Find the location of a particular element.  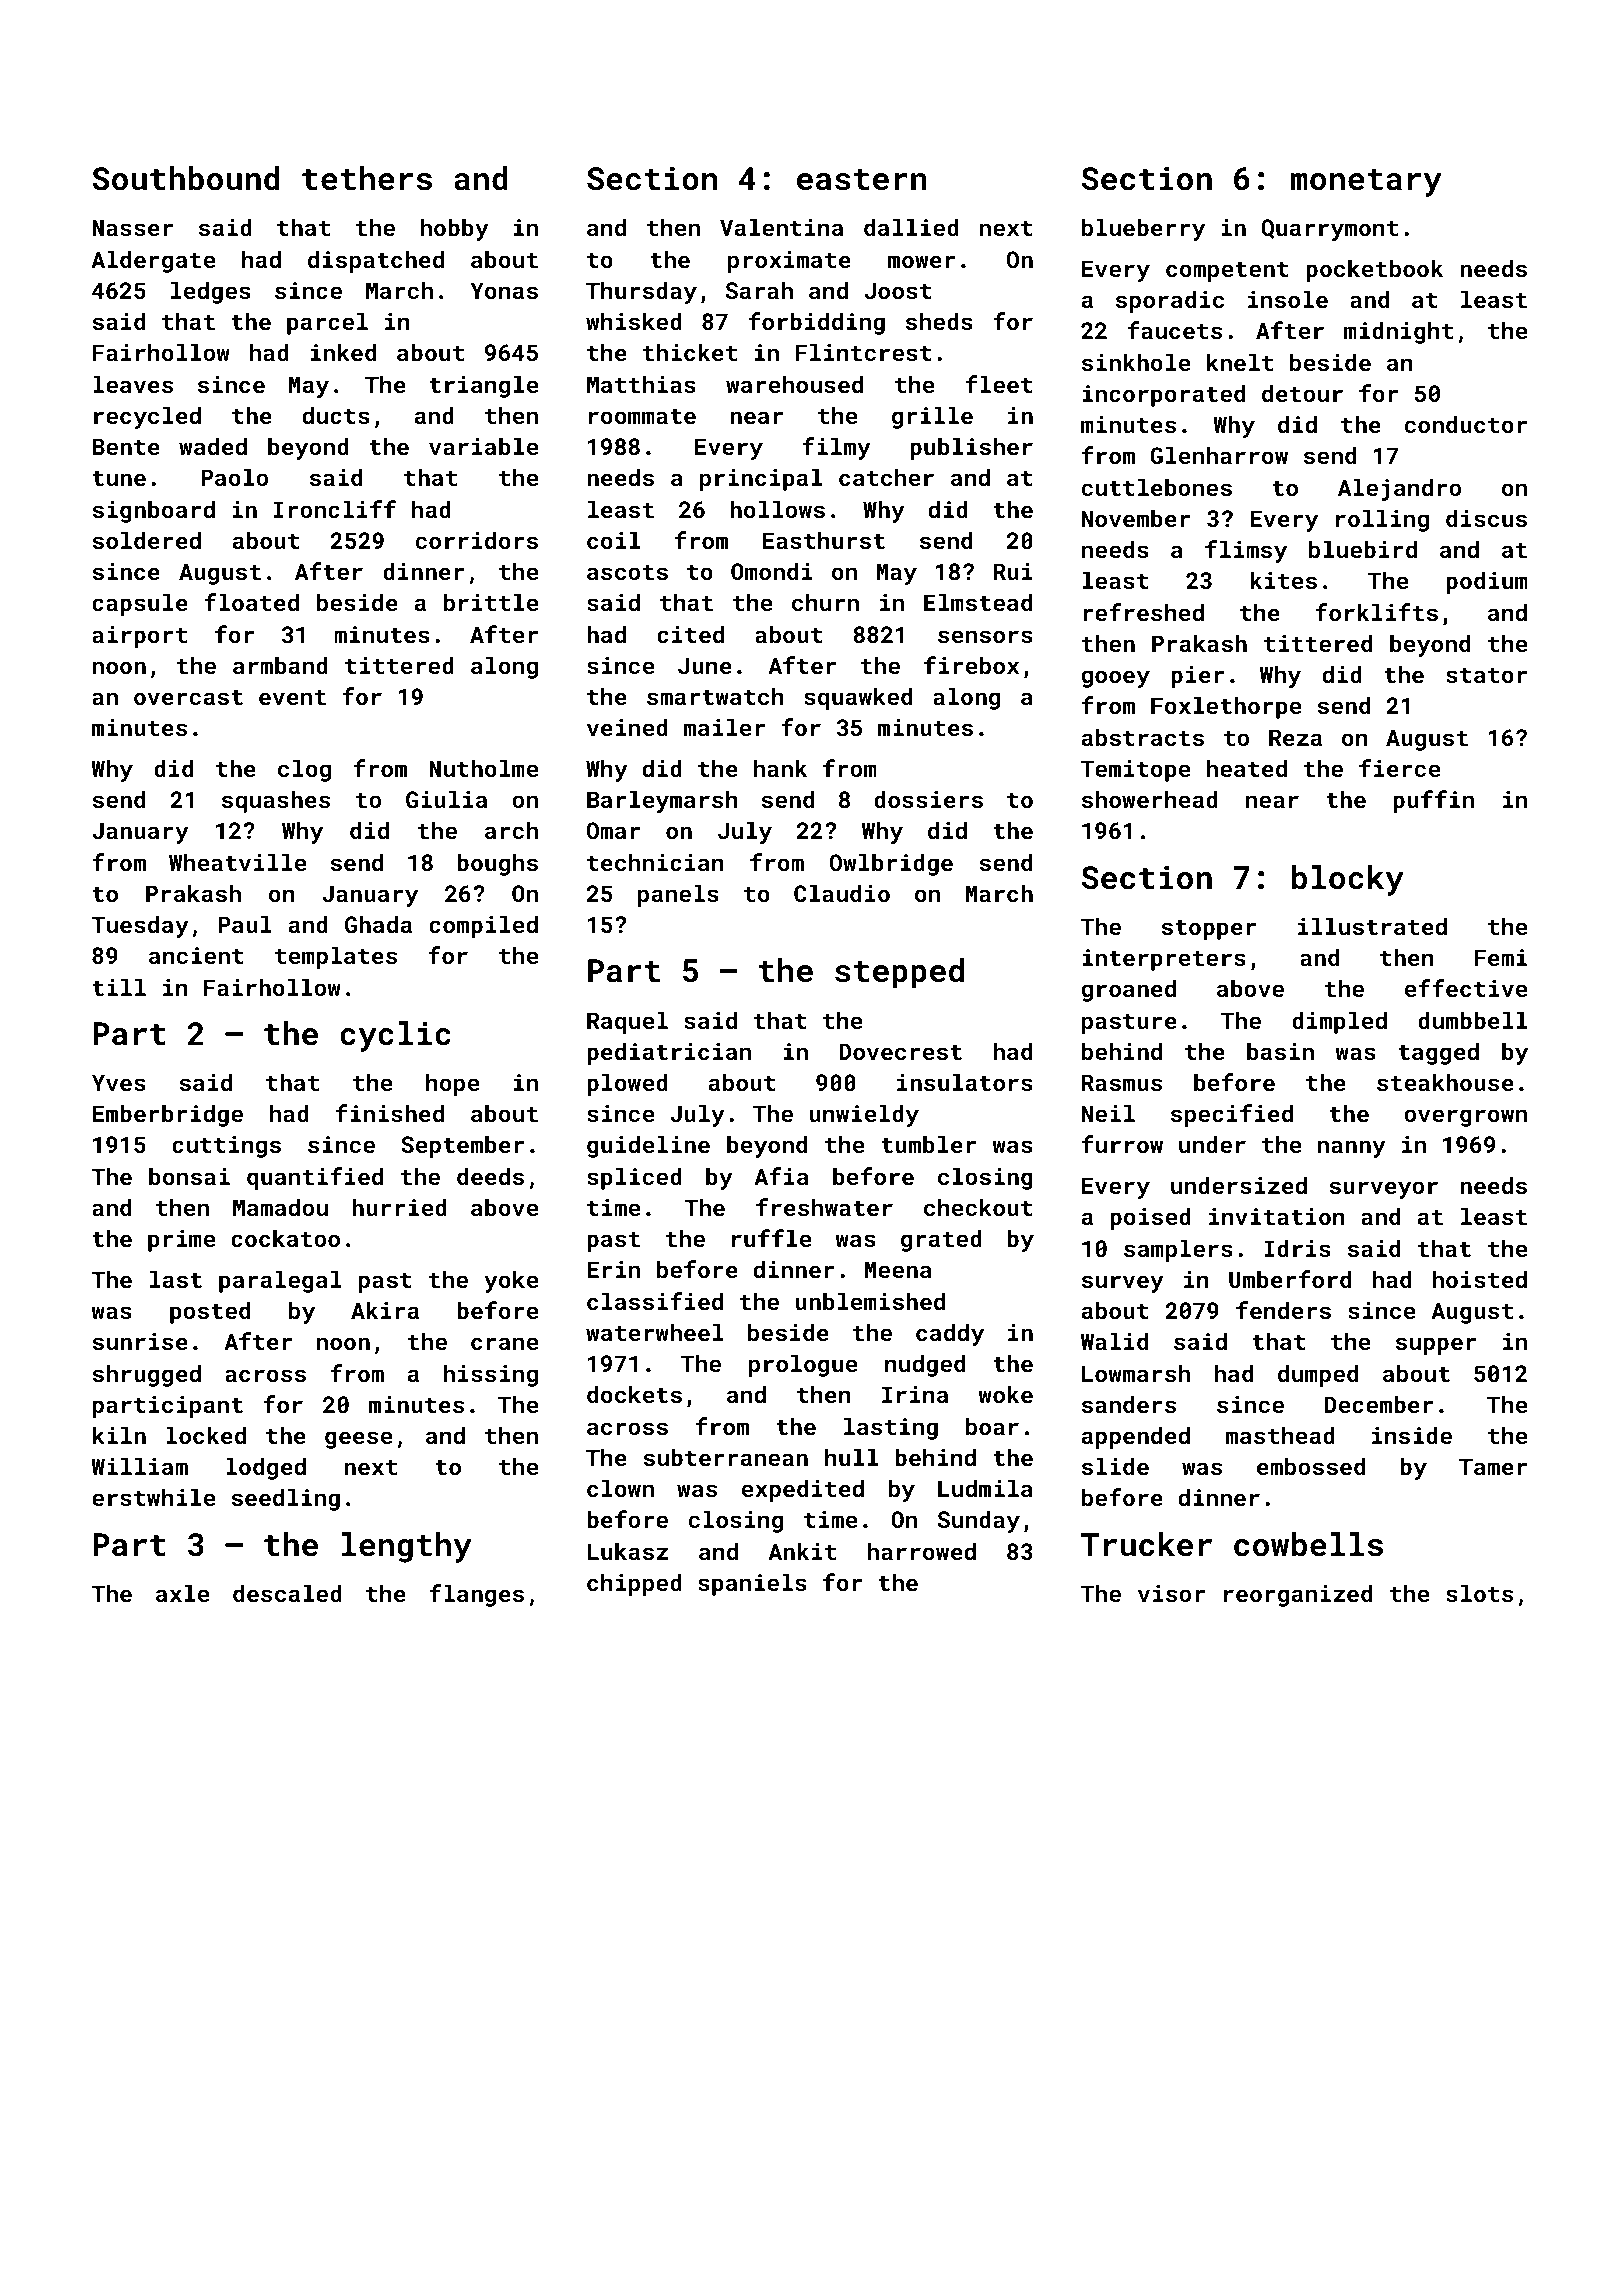

stopper is located at coordinates (1208, 930).
